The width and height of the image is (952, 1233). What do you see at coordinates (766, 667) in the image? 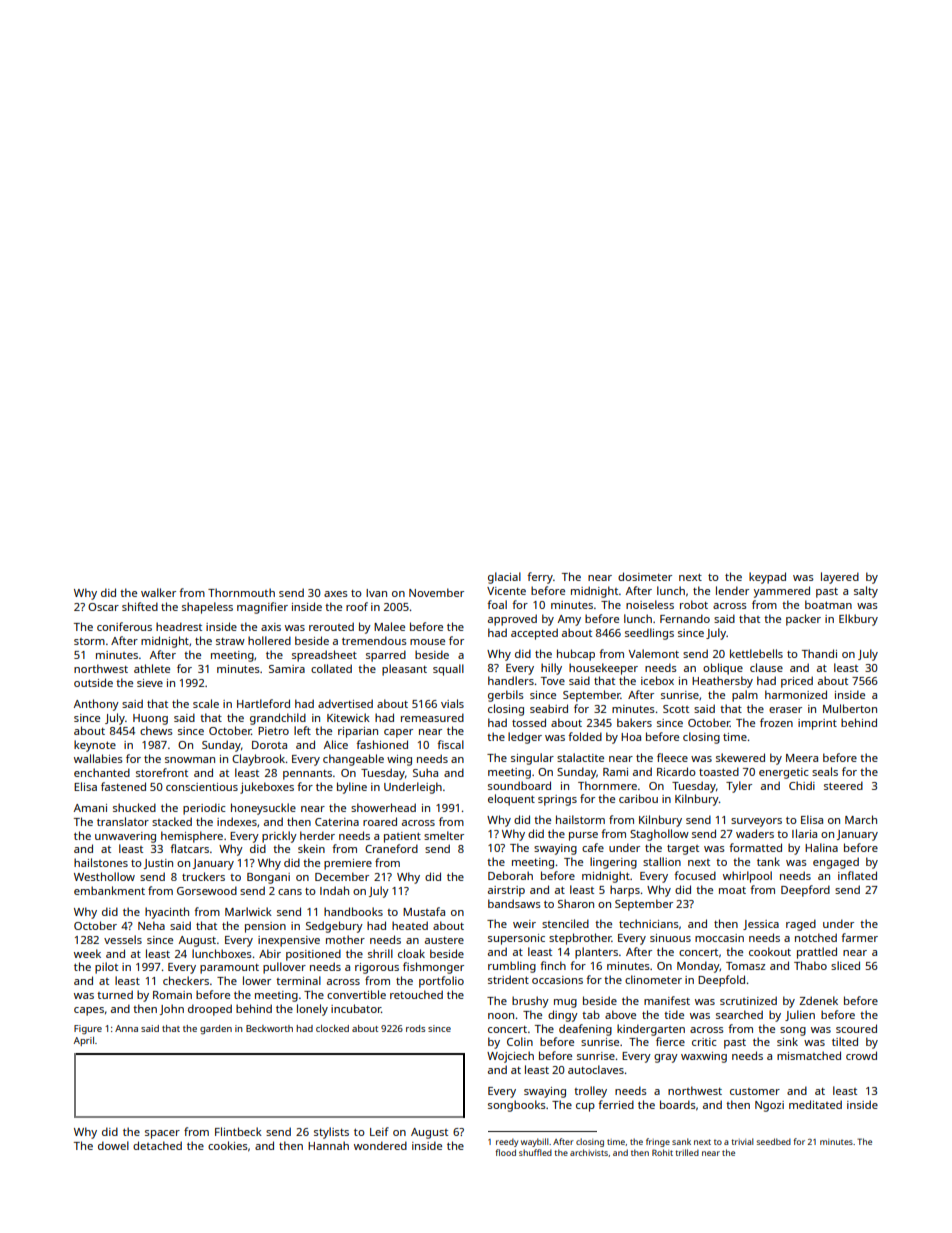
I see `clause` at bounding box center [766, 667].
